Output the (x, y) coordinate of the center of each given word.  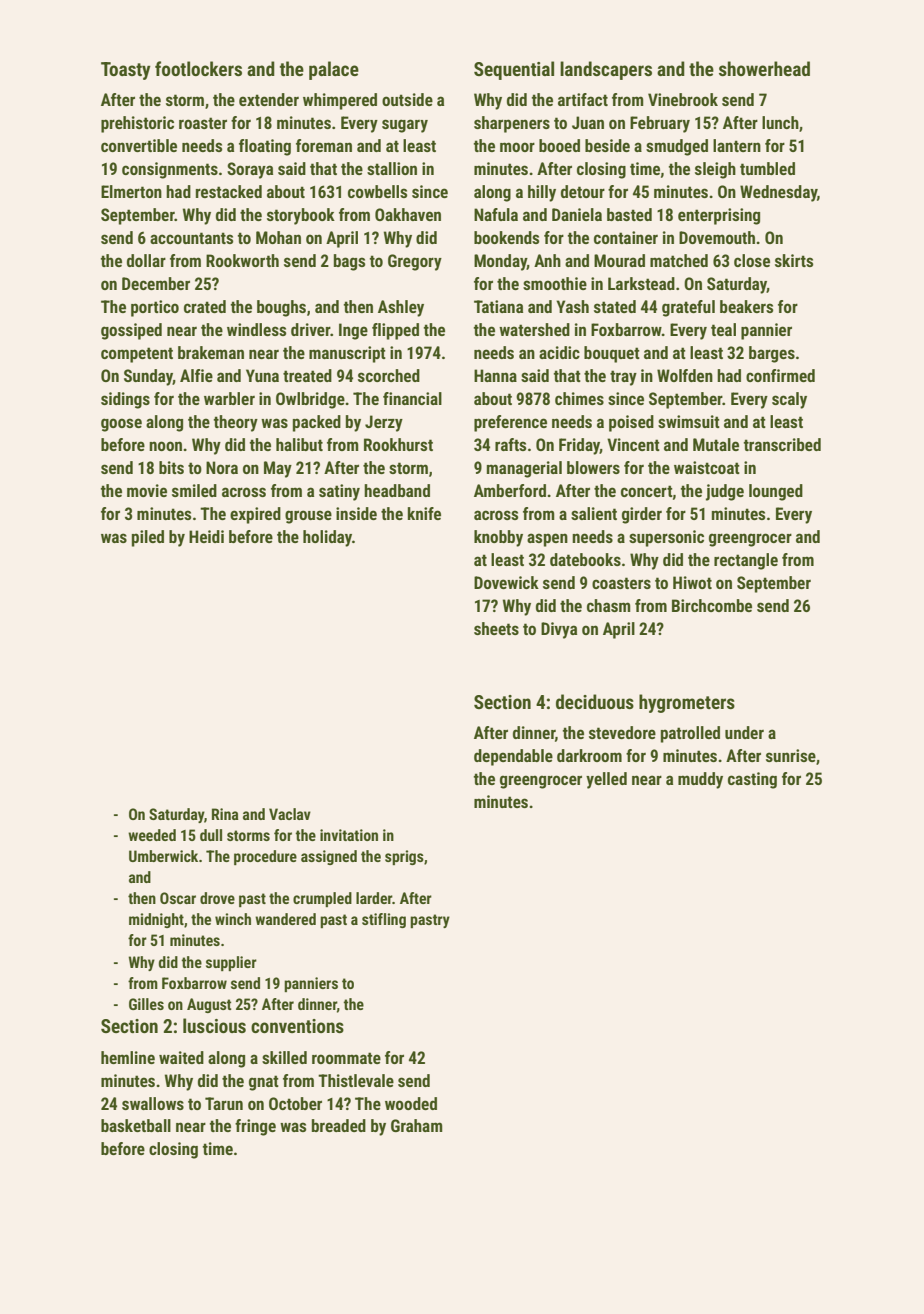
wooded (411, 1103)
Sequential (514, 70)
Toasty (126, 71)
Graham (417, 1125)
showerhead (764, 68)
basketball (136, 1125)
